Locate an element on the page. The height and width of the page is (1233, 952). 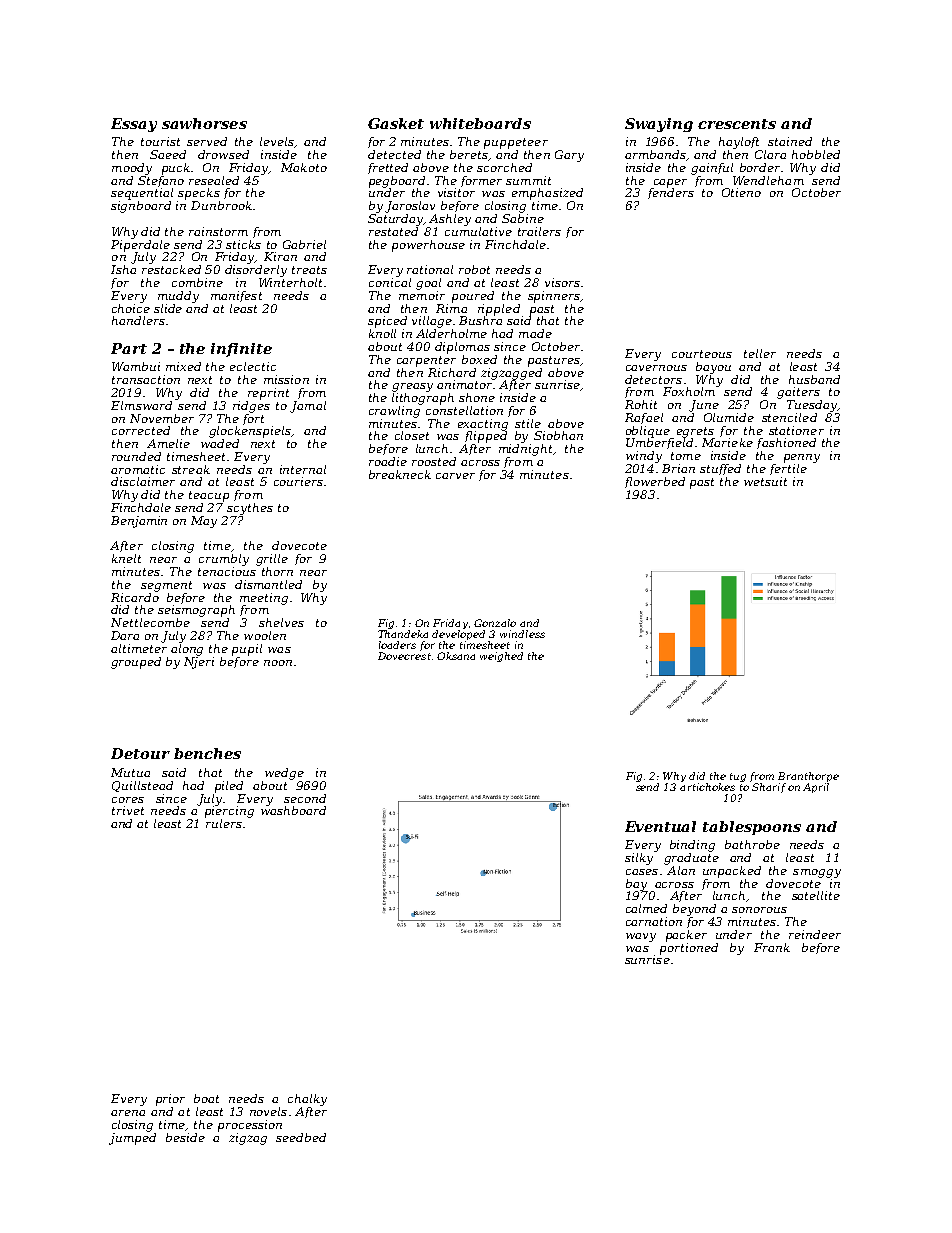
prior is located at coordinates (170, 1100).
